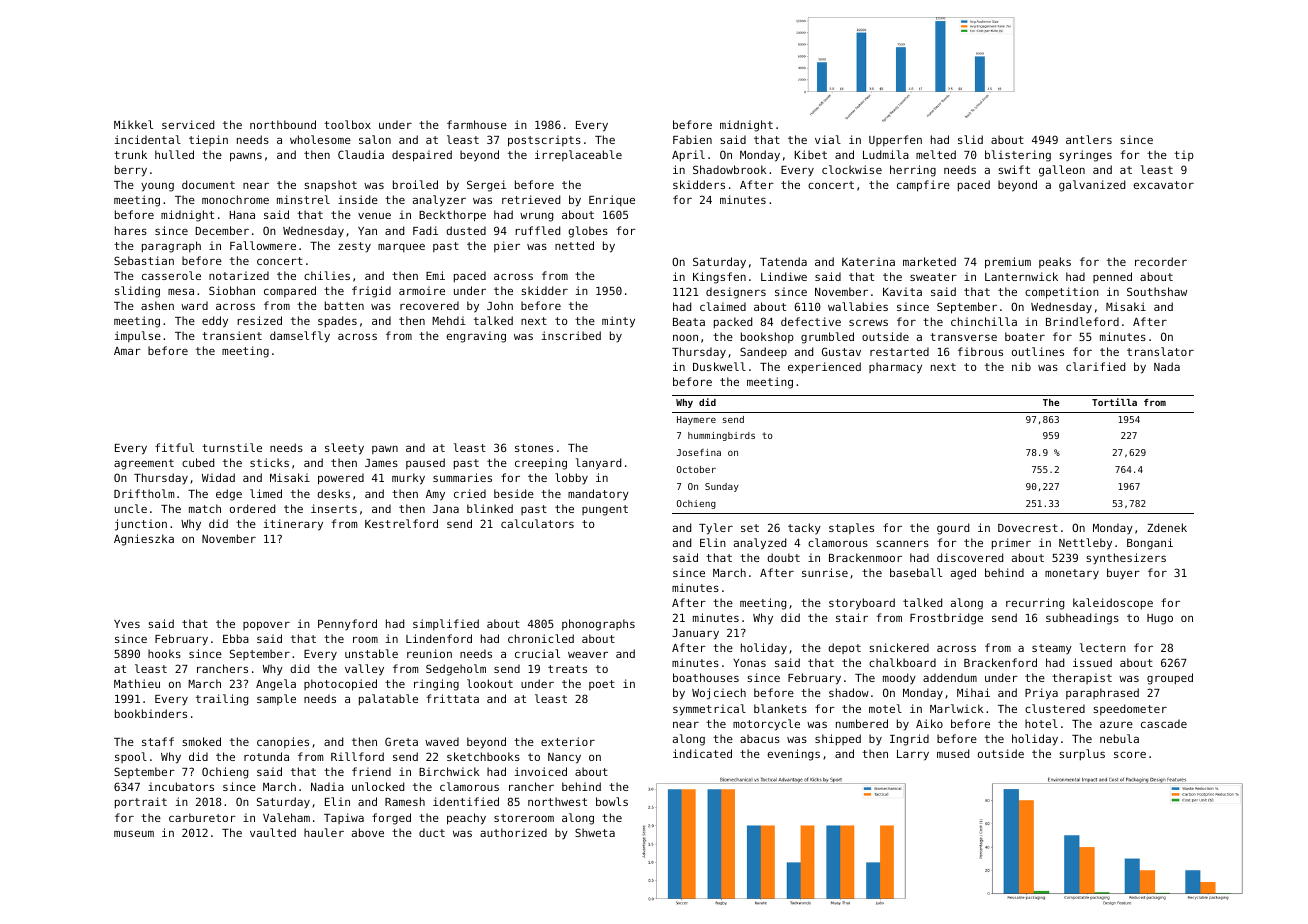 The image size is (1308, 924). What do you see at coordinates (486, 186) in the screenshot?
I see `Sergei` at bounding box center [486, 186].
